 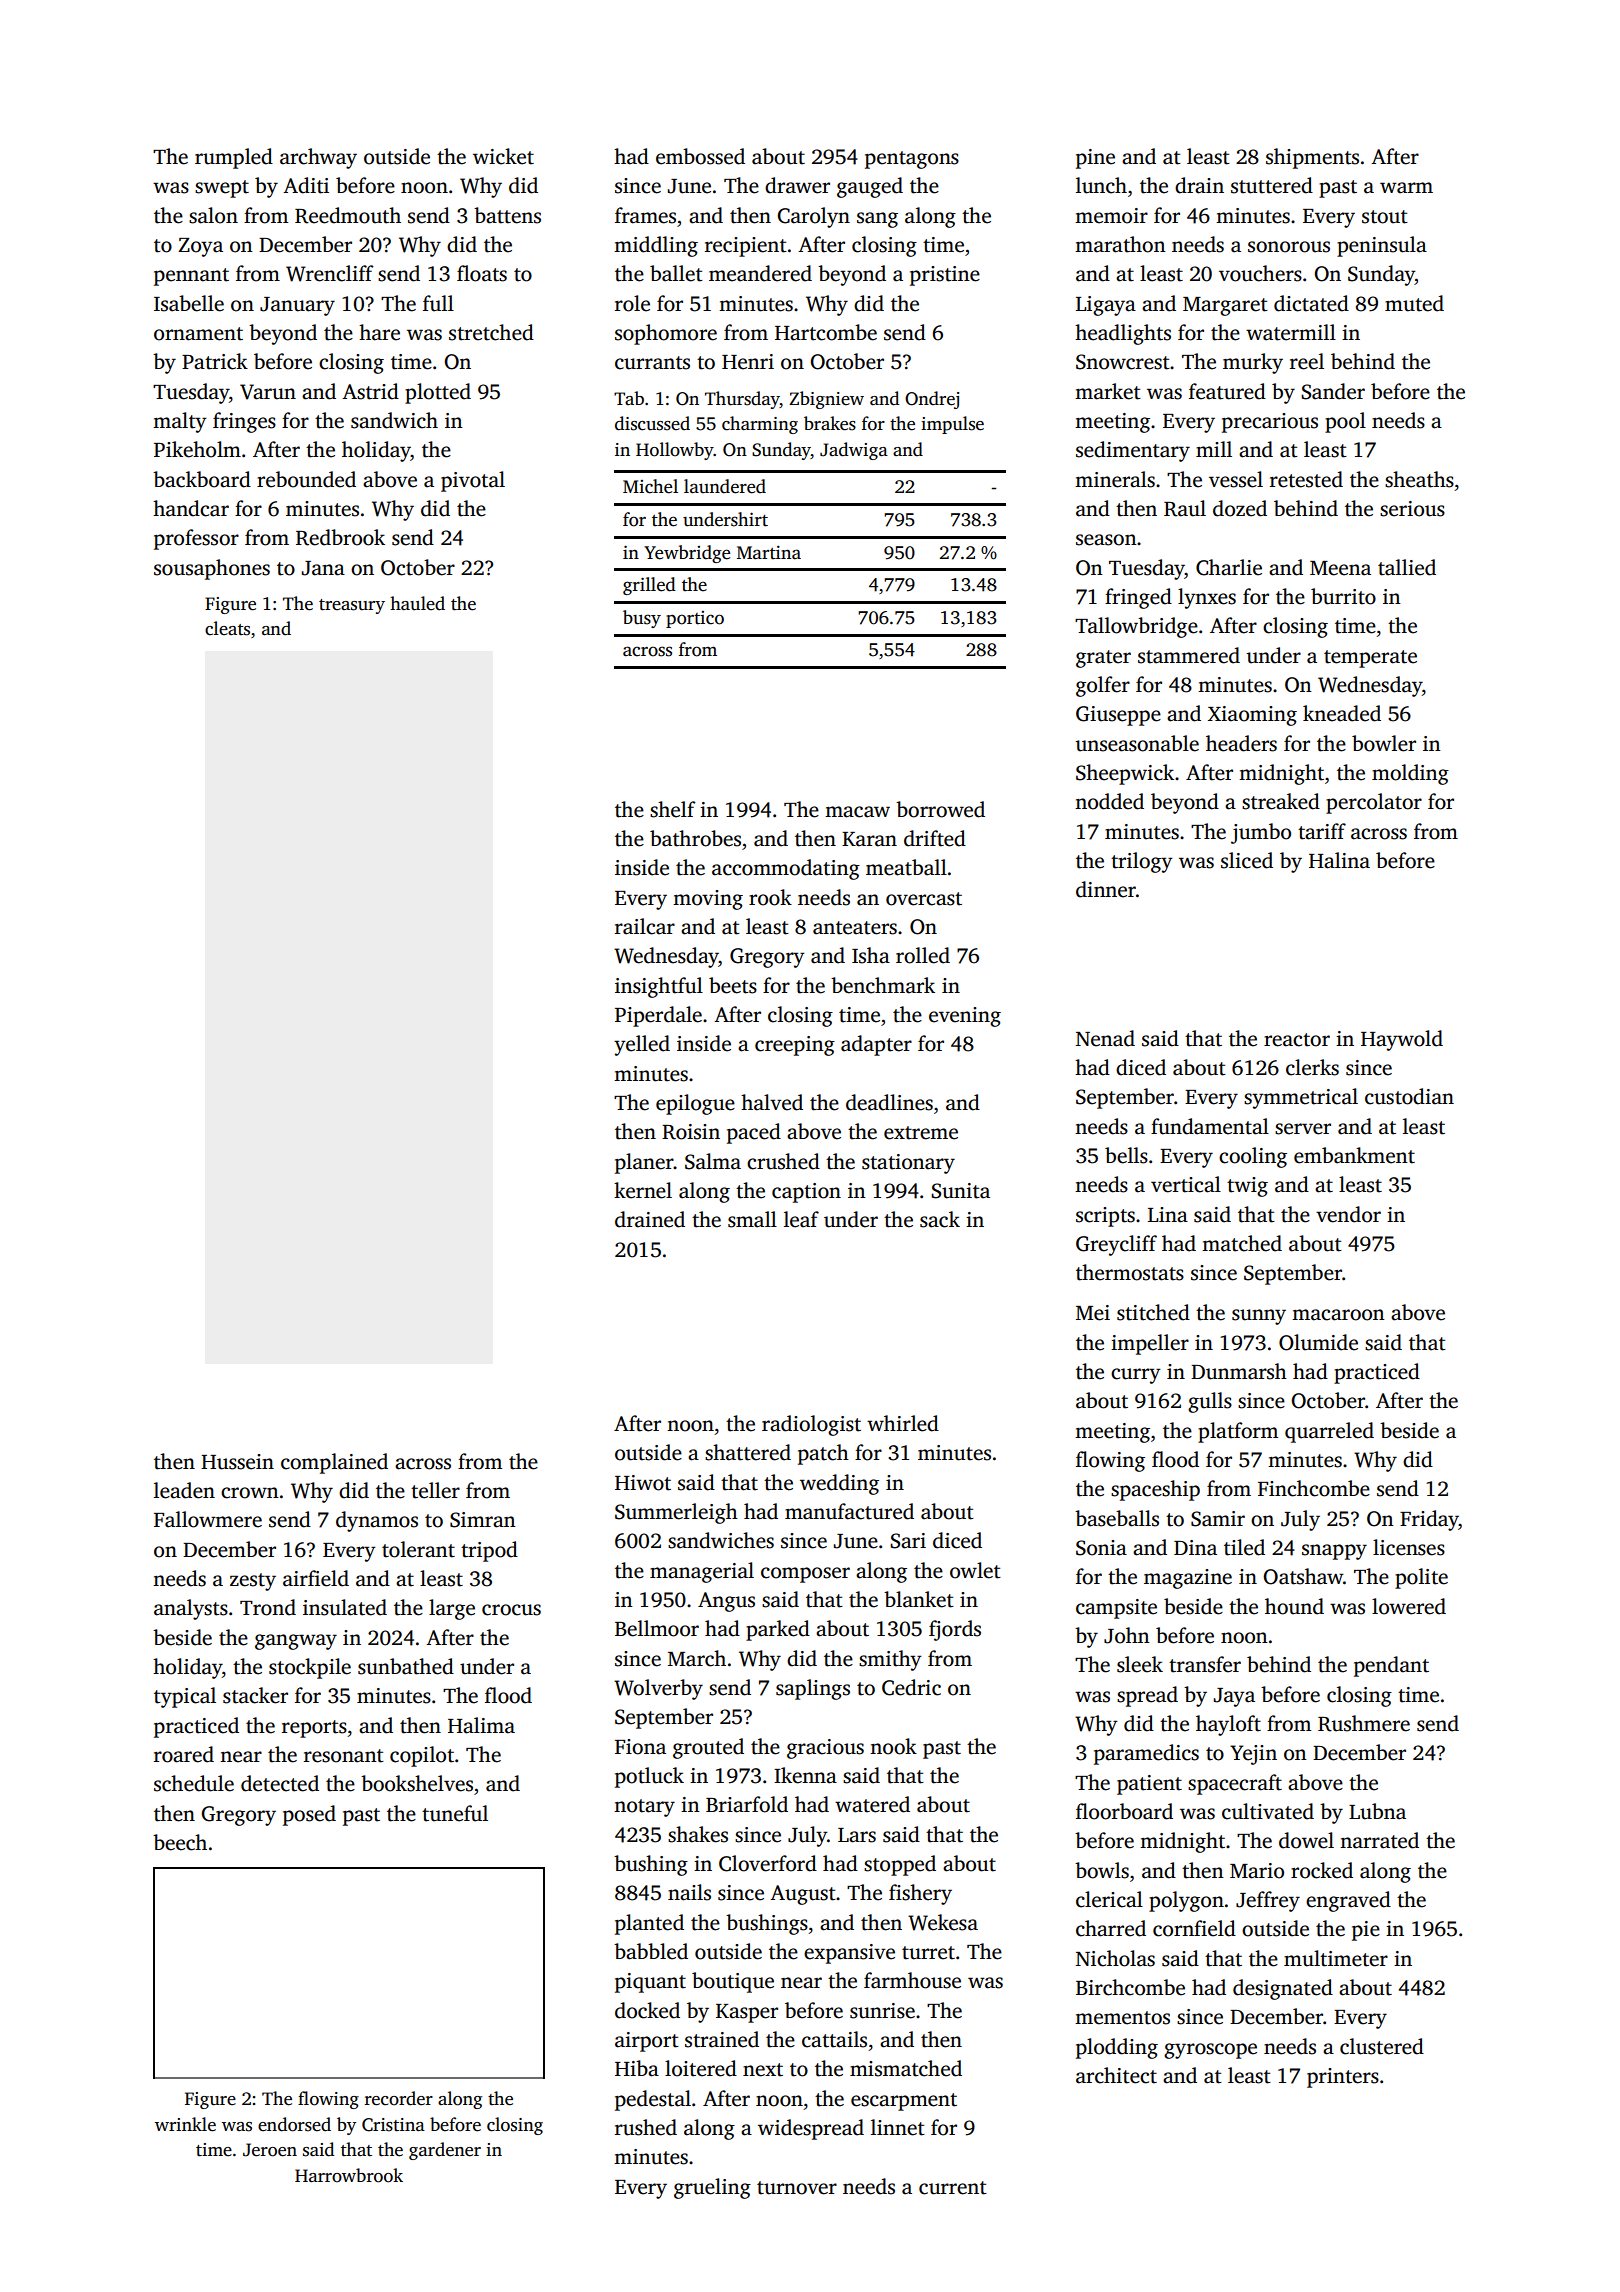 What do you see at coordinates (1240, 508) in the screenshot?
I see `dozed` at bounding box center [1240, 508].
